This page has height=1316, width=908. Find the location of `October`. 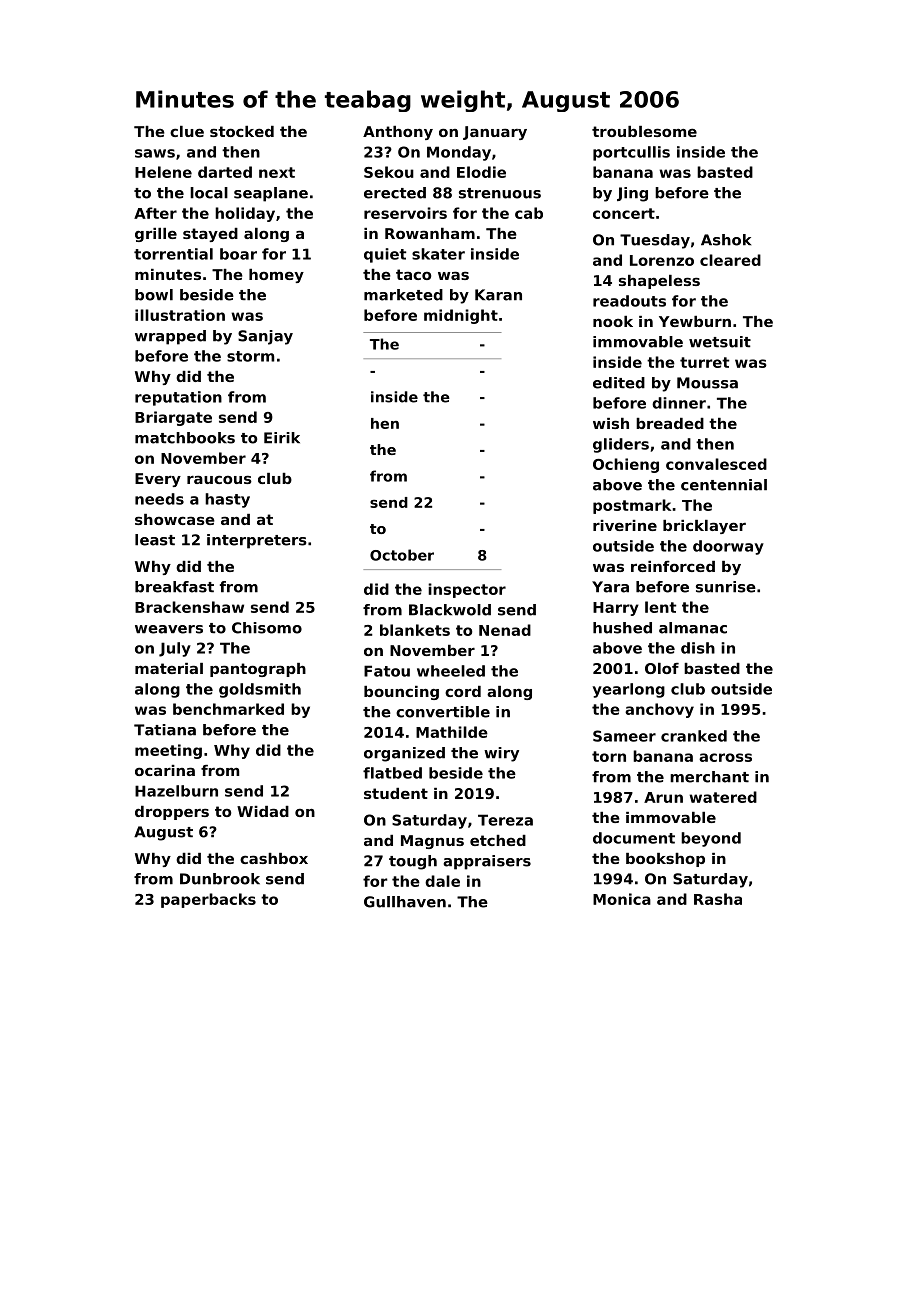

October is located at coordinates (402, 555).
